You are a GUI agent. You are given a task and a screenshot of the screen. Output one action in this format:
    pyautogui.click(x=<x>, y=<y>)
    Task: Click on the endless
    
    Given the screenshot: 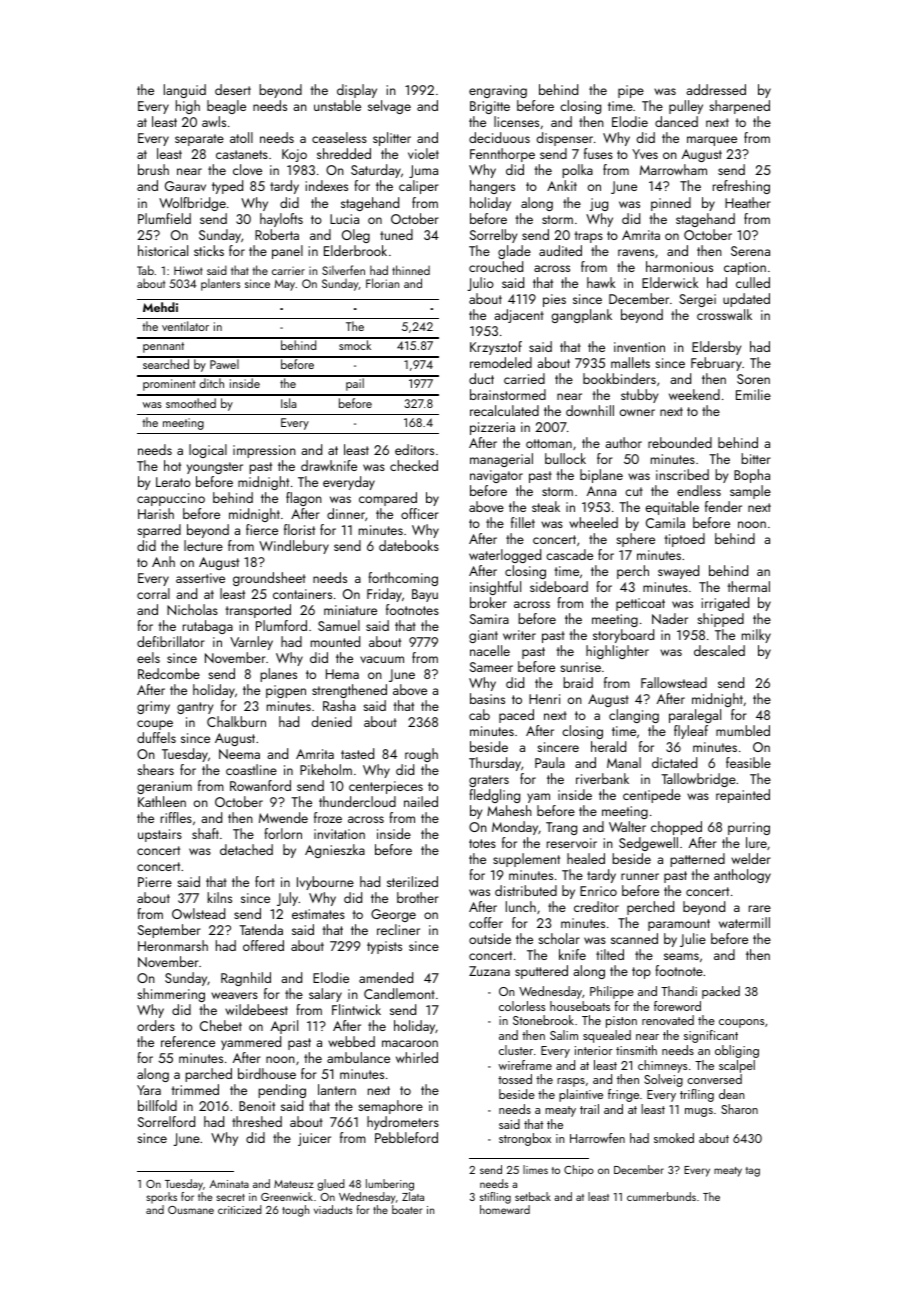 What is the action you would take?
    pyautogui.click(x=699, y=490)
